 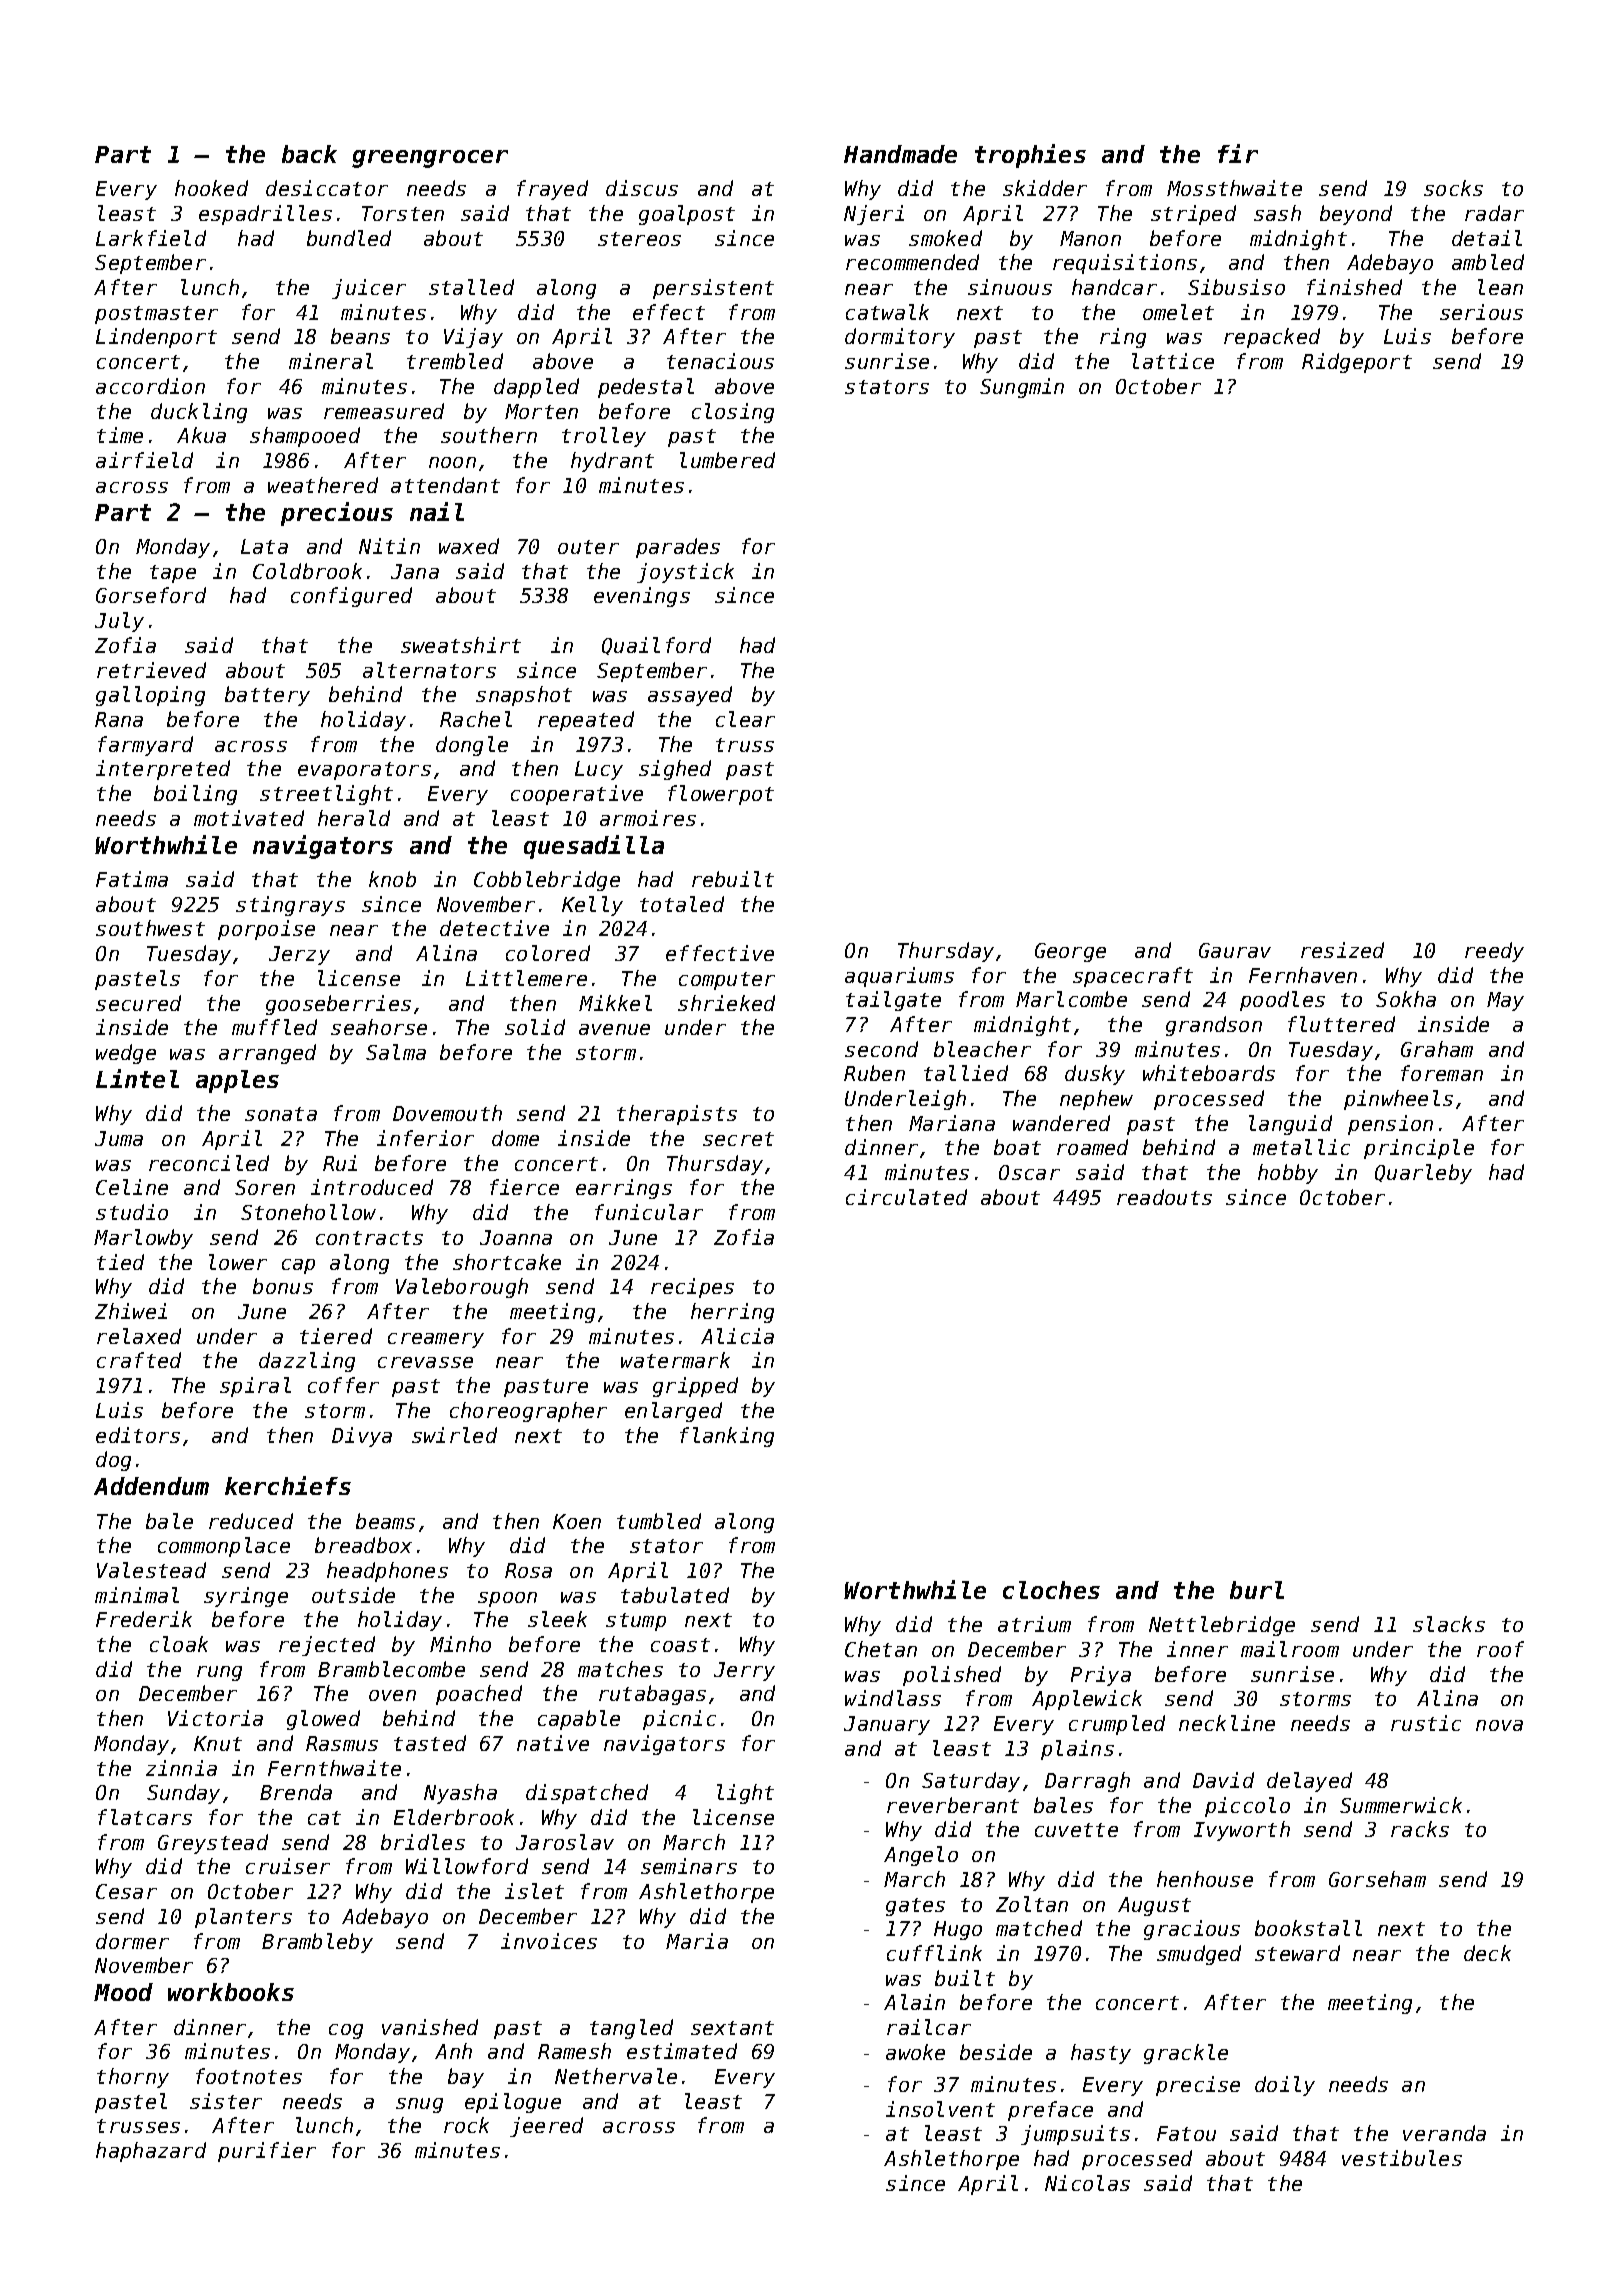 What do you see at coordinates (733, 413) in the page?
I see `closing` at bounding box center [733, 413].
